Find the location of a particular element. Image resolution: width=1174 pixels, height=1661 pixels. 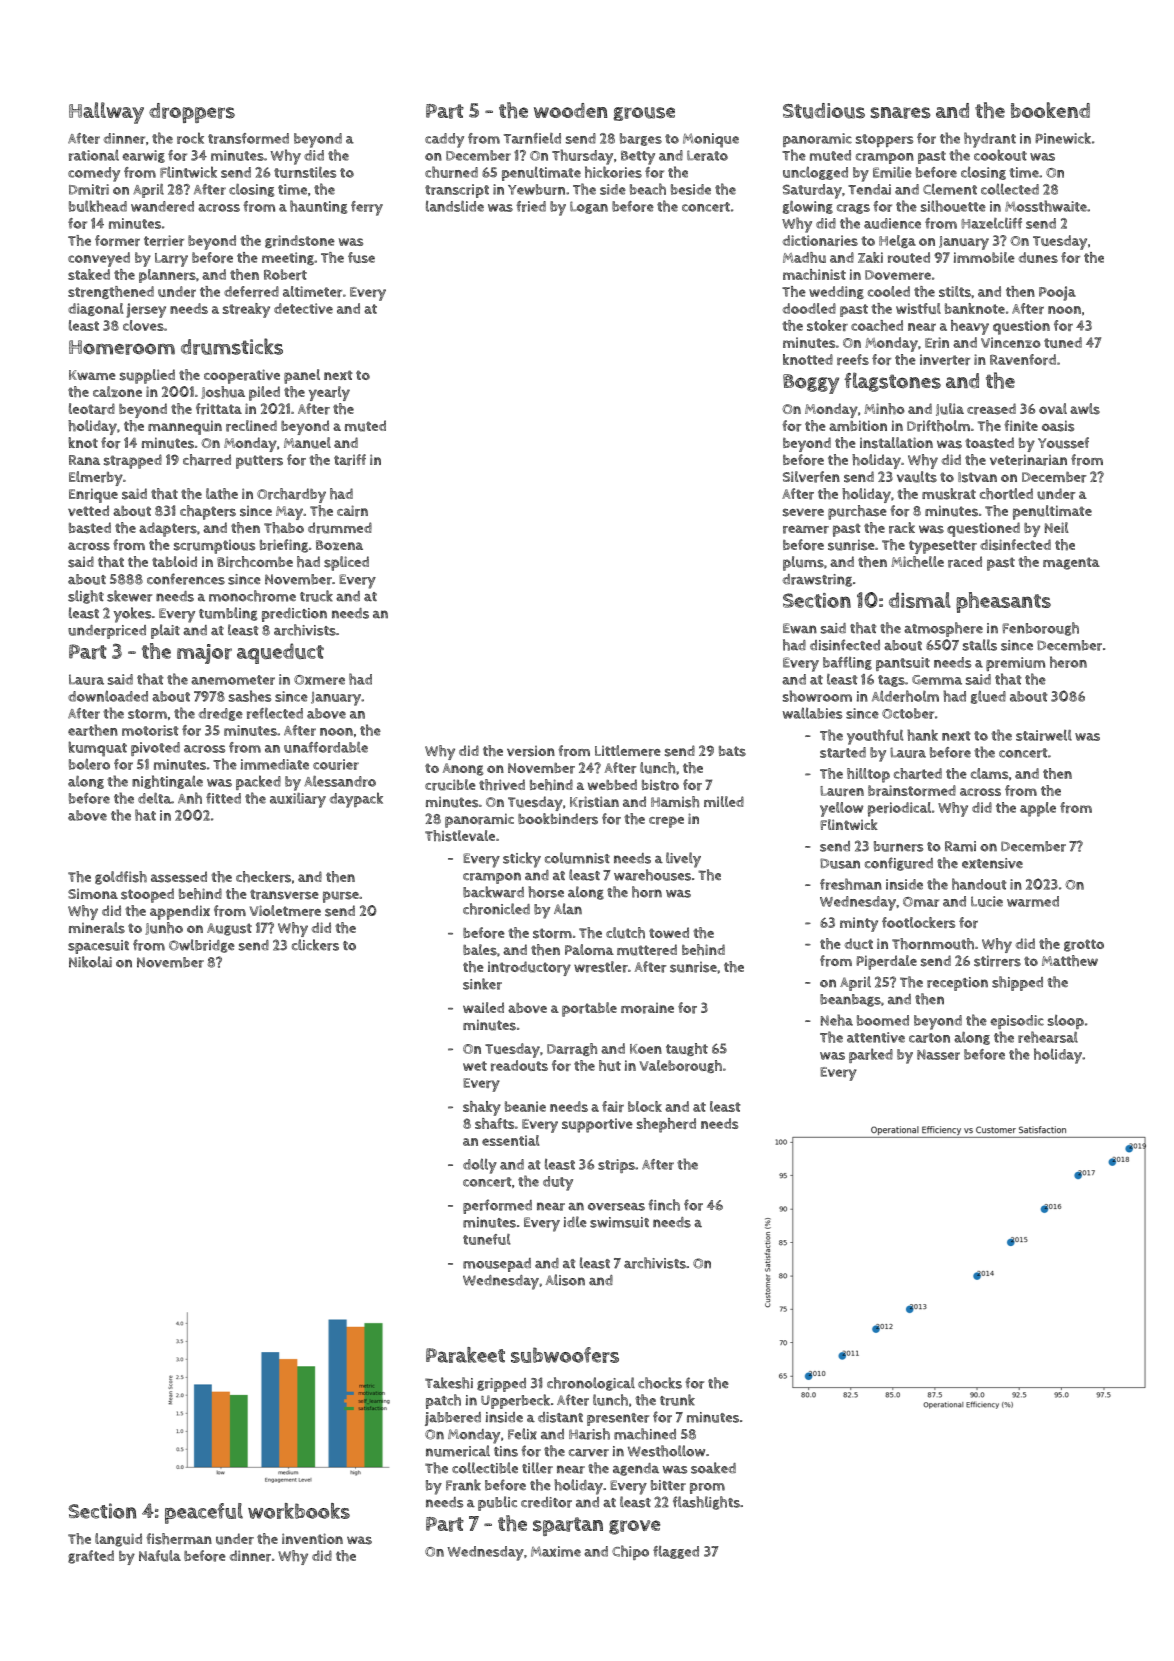

clams is located at coordinates (989, 773).
